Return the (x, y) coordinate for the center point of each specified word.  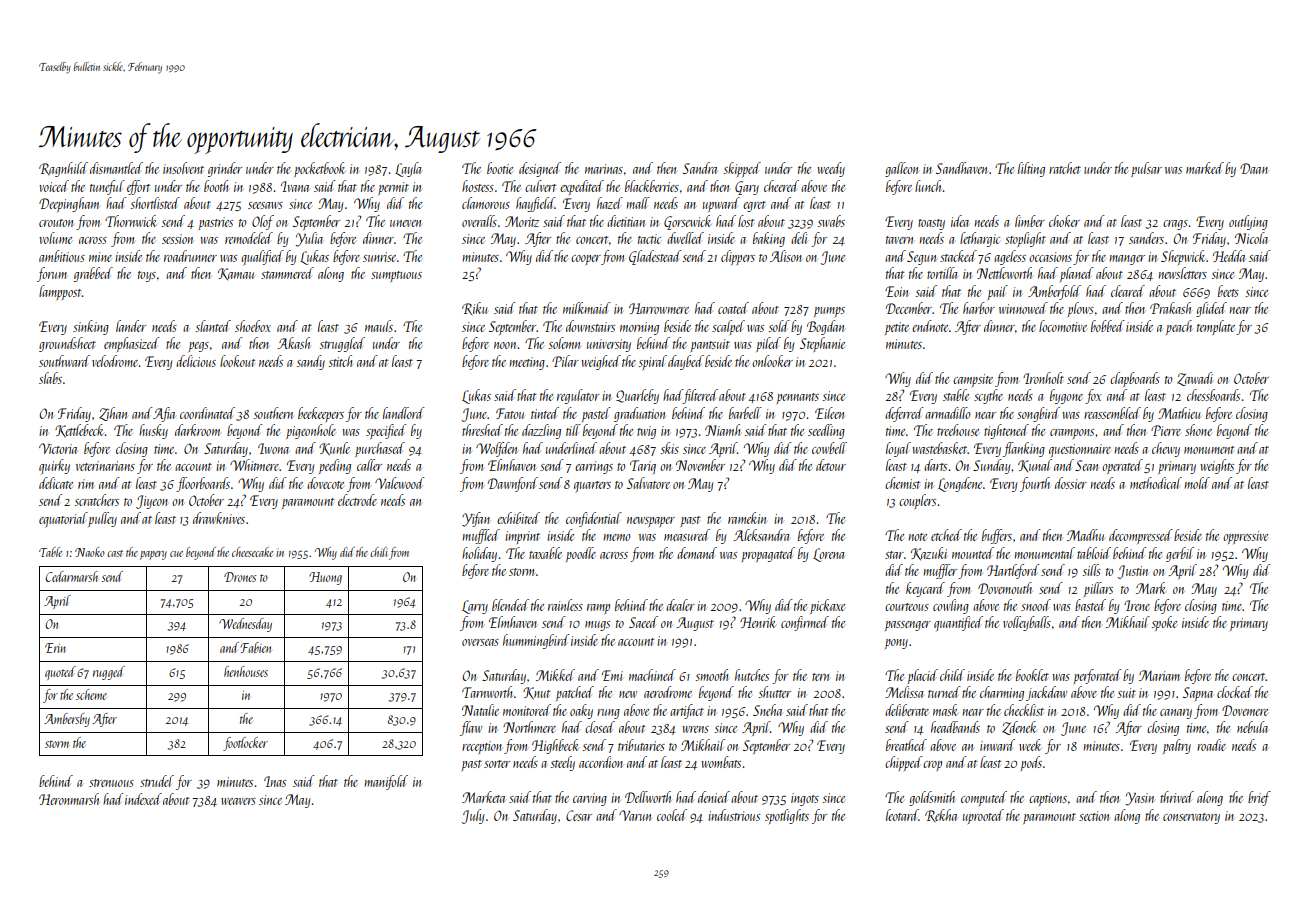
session (177, 239)
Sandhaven (961, 168)
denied (714, 797)
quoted (60, 673)
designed (540, 169)
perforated (1098, 676)
